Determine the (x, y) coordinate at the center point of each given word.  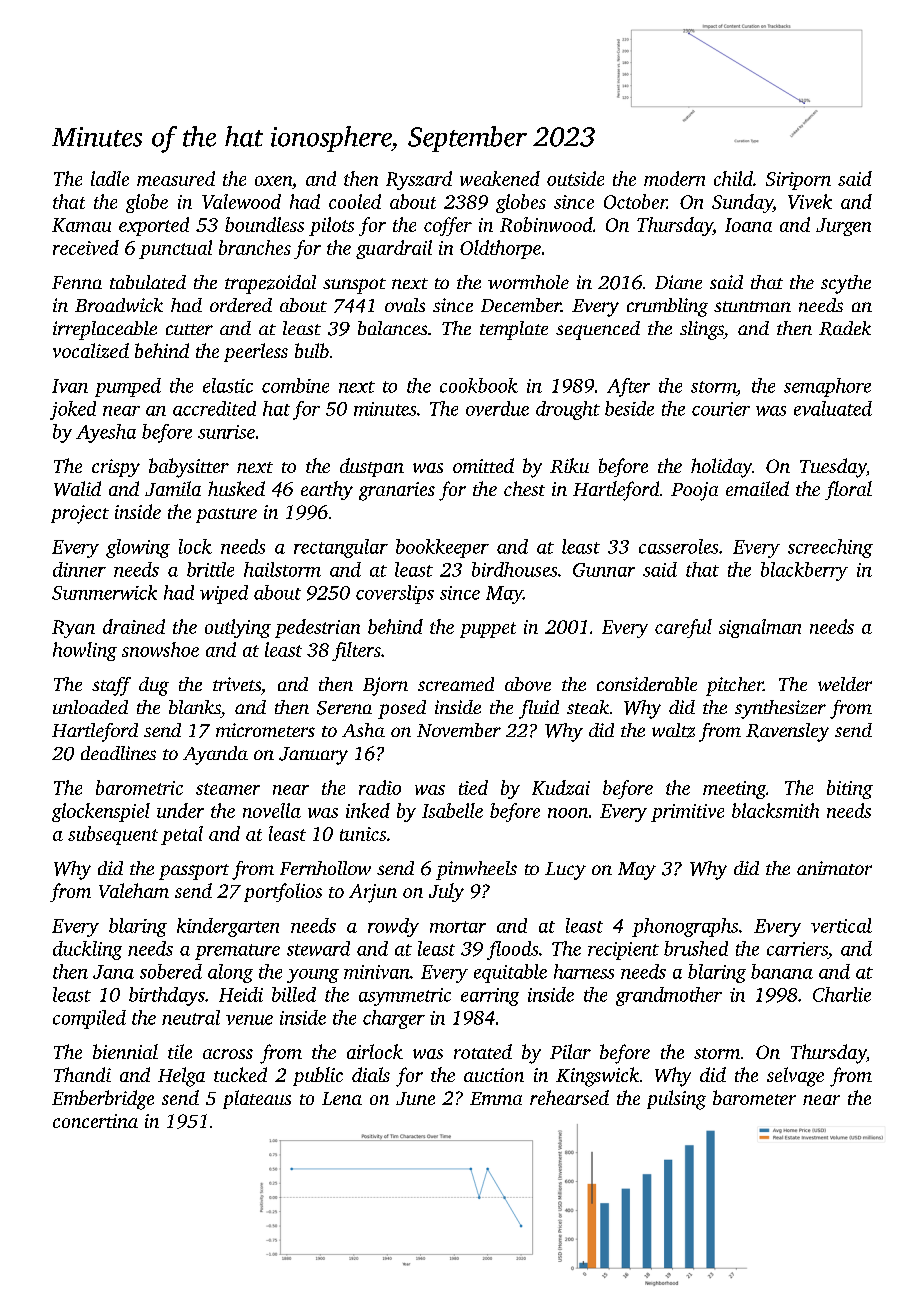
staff (111, 686)
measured (176, 178)
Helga (181, 1077)
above (528, 684)
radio (380, 787)
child (733, 178)
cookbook (479, 385)
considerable (647, 684)
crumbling (667, 307)
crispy (116, 468)
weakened (500, 178)
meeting (734, 790)
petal (182, 835)
